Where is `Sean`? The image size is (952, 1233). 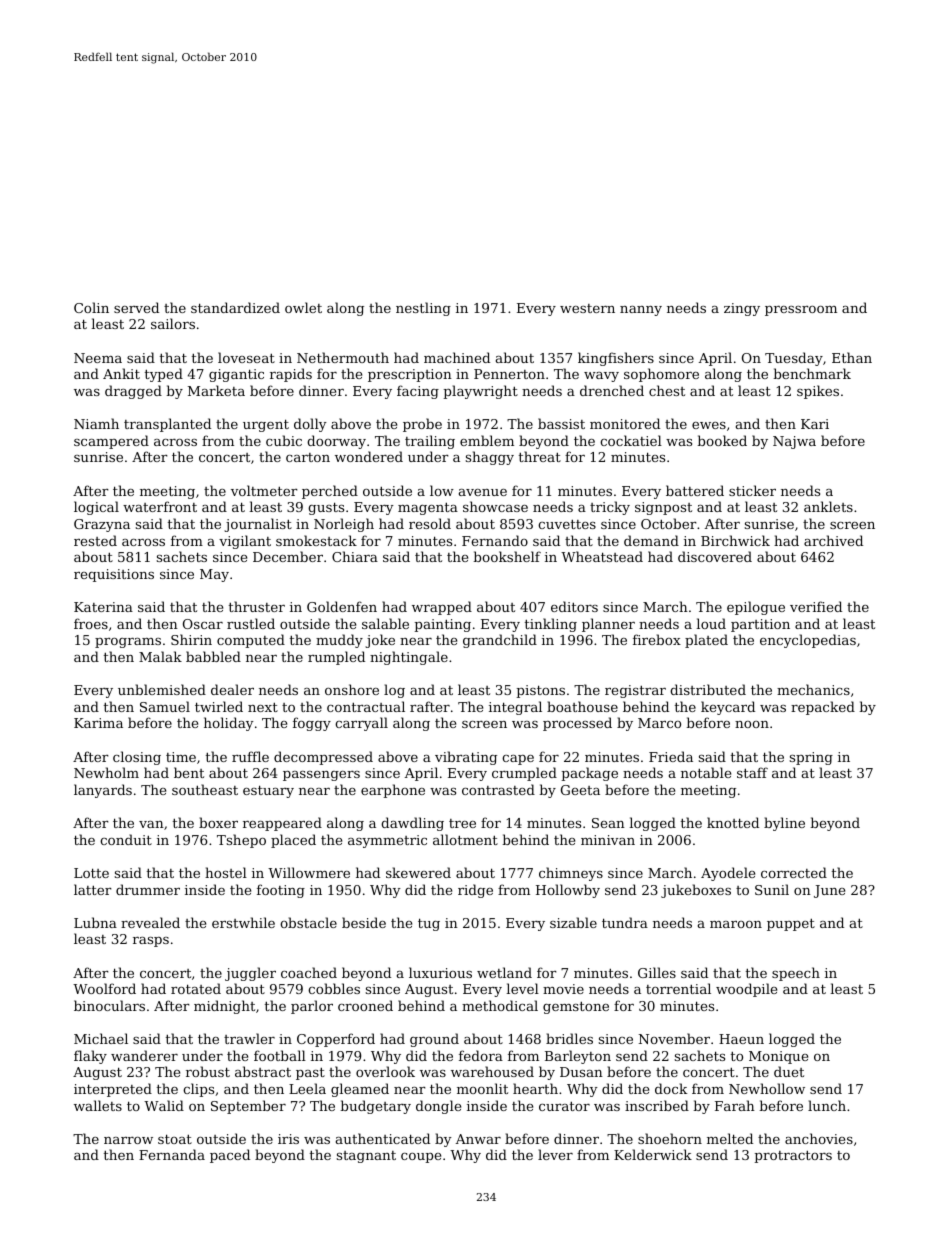 Sean is located at coordinates (608, 823).
